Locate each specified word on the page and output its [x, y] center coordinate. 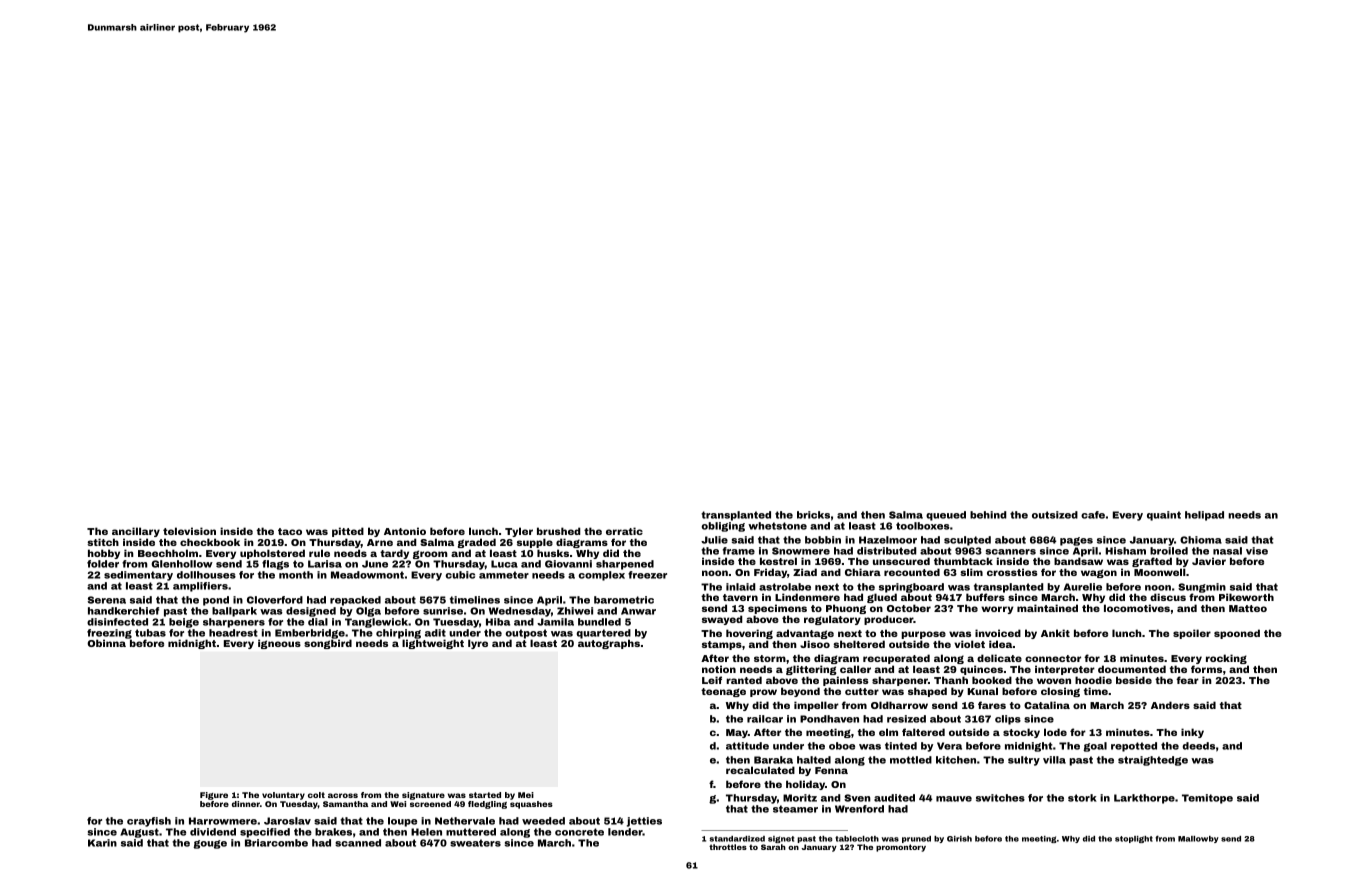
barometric [624, 600]
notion [719, 669]
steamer [795, 809]
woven [1054, 681]
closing [1060, 692]
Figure [214, 796]
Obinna [106, 643]
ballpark [234, 612]
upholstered [272, 554]
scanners [1011, 552]
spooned [1237, 634]
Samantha [345, 804]
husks [553, 553]
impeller [816, 706]
